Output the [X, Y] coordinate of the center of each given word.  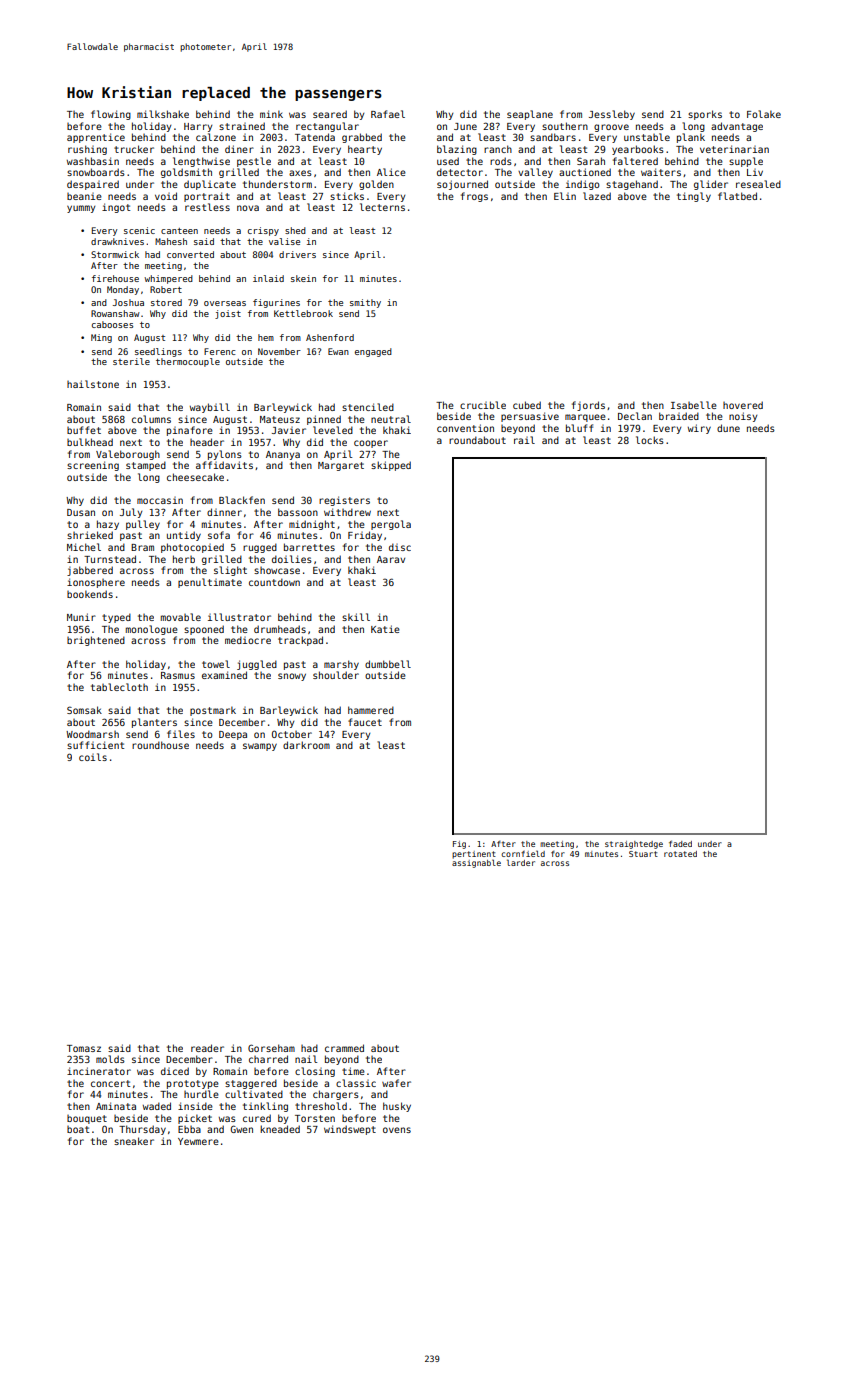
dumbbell [388, 664]
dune [728, 428]
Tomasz [84, 1048]
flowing [111, 115]
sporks [705, 115]
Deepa [233, 735]
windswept [350, 1130]
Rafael [388, 114]
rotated [680, 854]
